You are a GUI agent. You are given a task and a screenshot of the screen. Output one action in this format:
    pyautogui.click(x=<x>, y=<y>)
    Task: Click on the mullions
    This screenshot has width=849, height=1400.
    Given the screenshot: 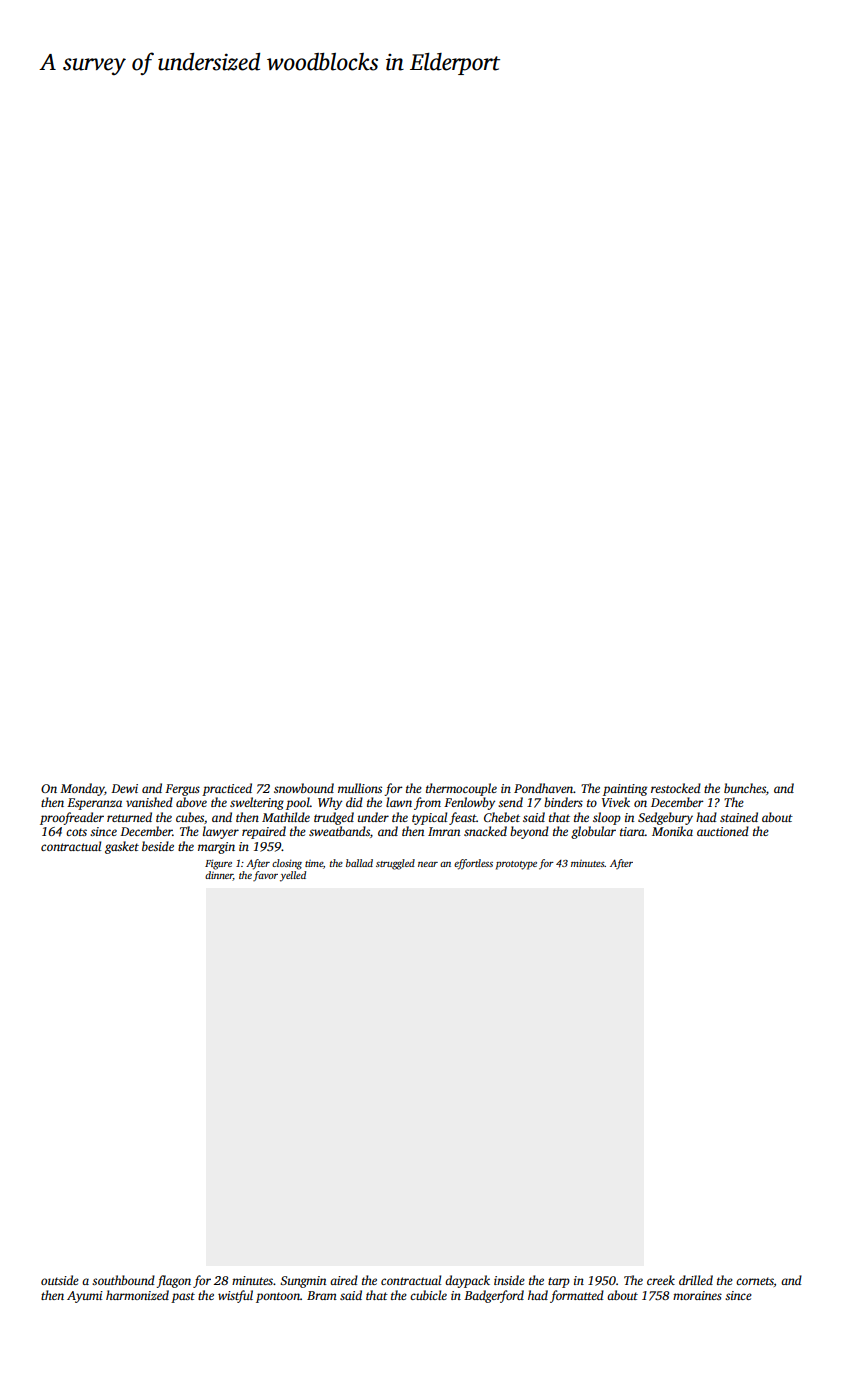 What is the action you would take?
    pyautogui.click(x=360, y=788)
